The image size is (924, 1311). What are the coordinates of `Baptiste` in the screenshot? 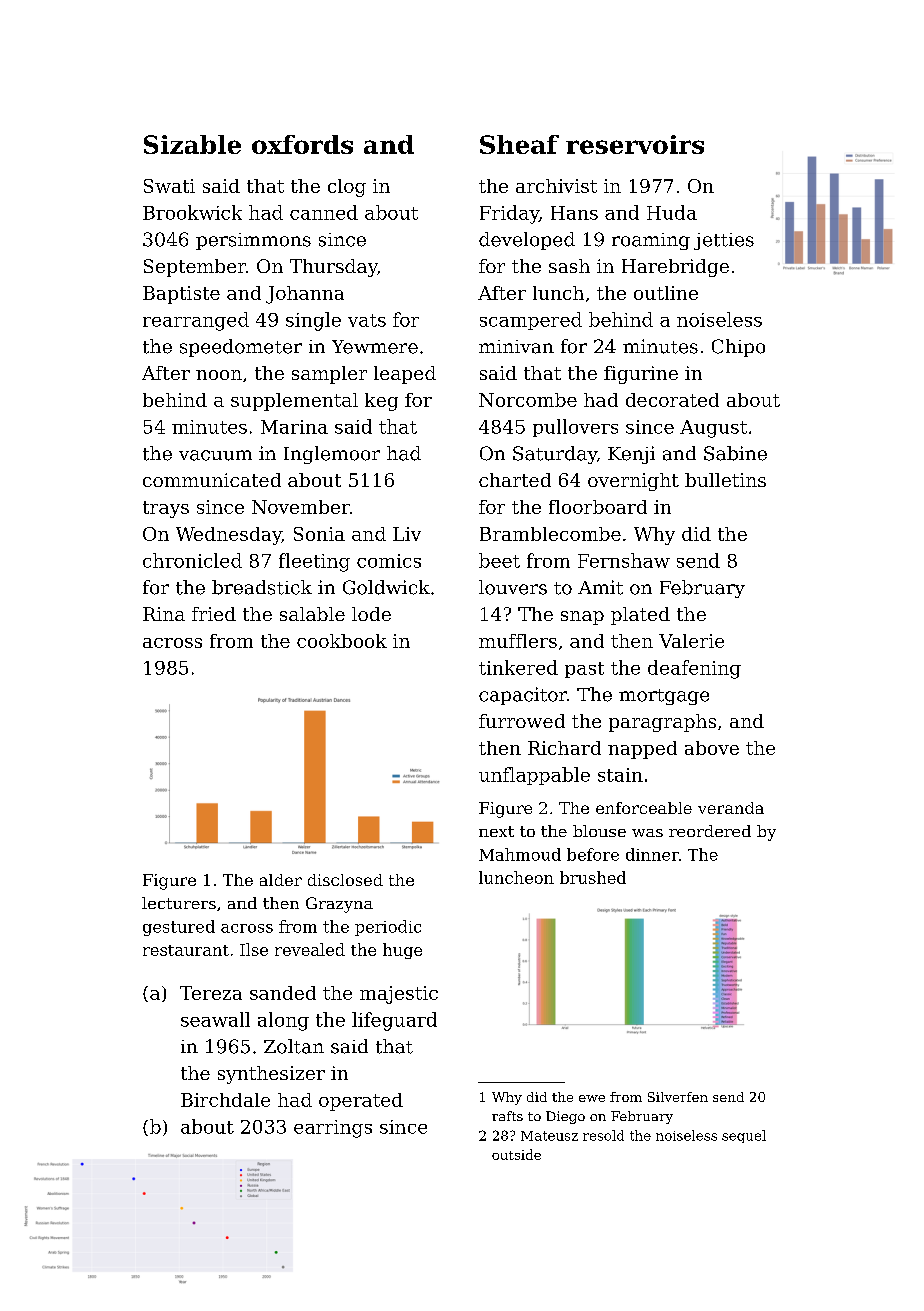 It's located at (181, 295).
